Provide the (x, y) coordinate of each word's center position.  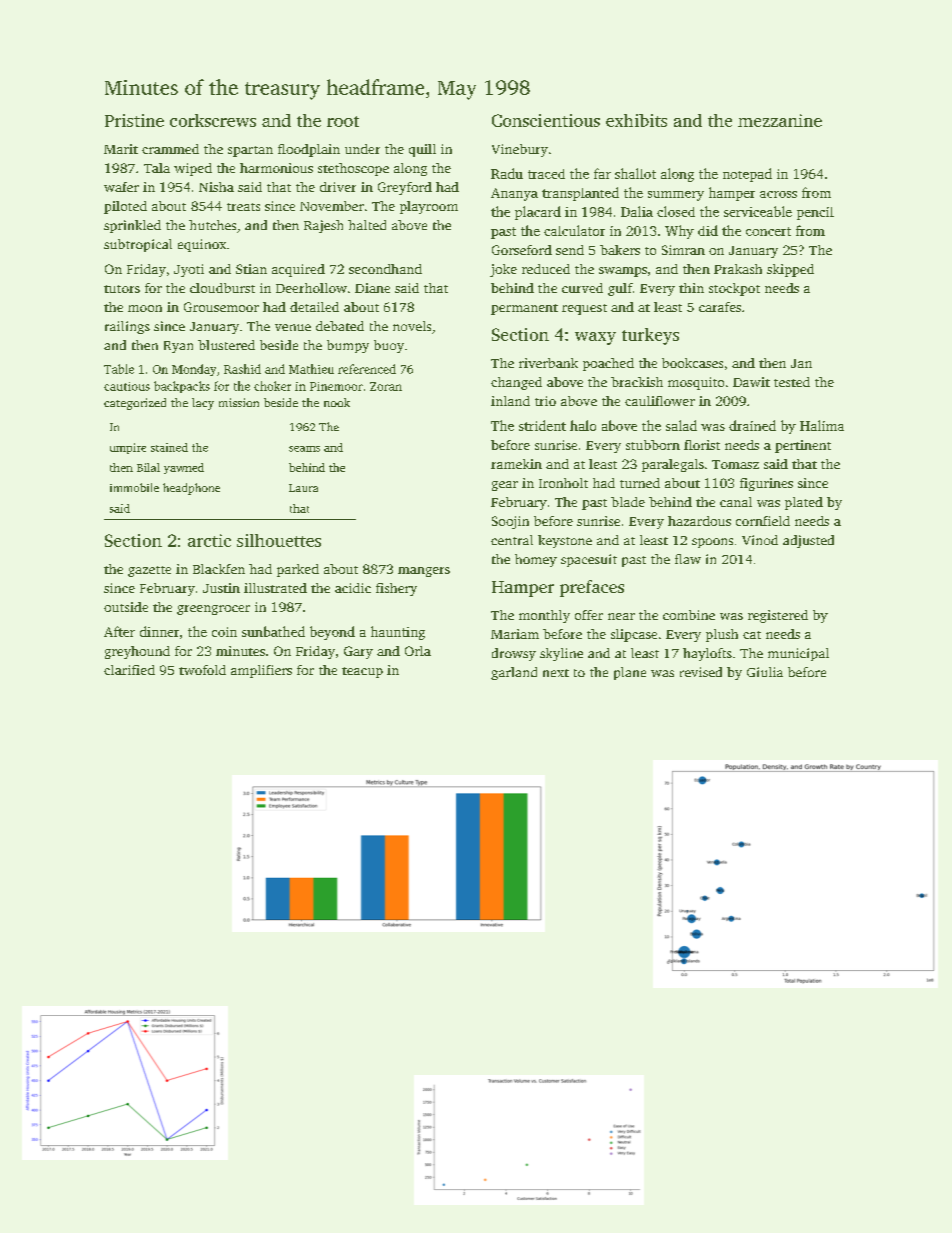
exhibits (636, 120)
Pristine (134, 120)
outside (126, 607)
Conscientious (546, 120)
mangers (424, 572)
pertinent (803, 446)
